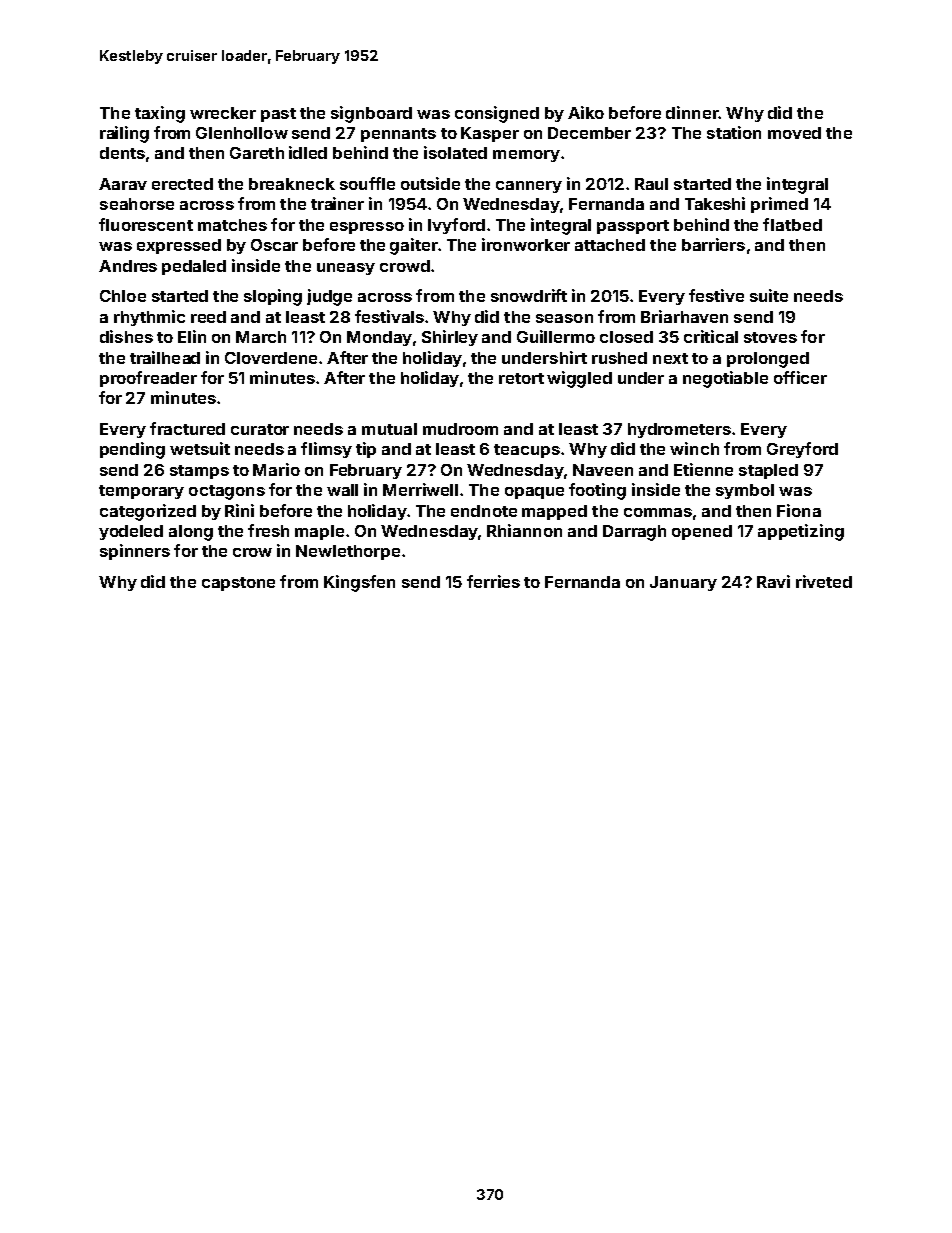  I want to click on Fiona, so click(799, 510).
